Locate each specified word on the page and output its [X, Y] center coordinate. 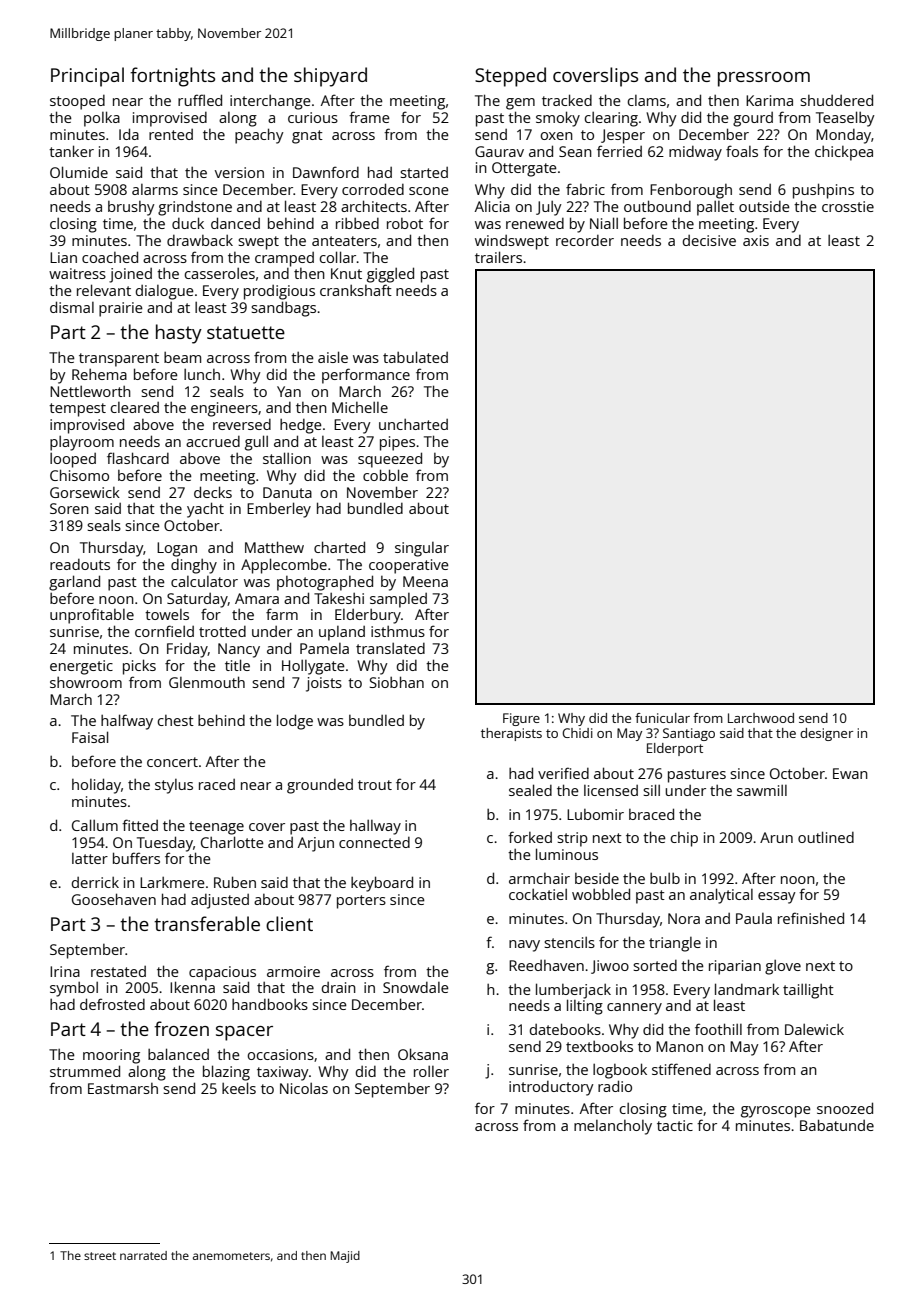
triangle [675, 944]
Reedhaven [546, 965]
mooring [111, 1056]
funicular [662, 718]
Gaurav [499, 151]
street [100, 1256]
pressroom [764, 79]
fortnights [172, 77]
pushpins [823, 191]
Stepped [510, 77]
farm [282, 614]
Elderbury [368, 616]
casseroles [219, 273]
